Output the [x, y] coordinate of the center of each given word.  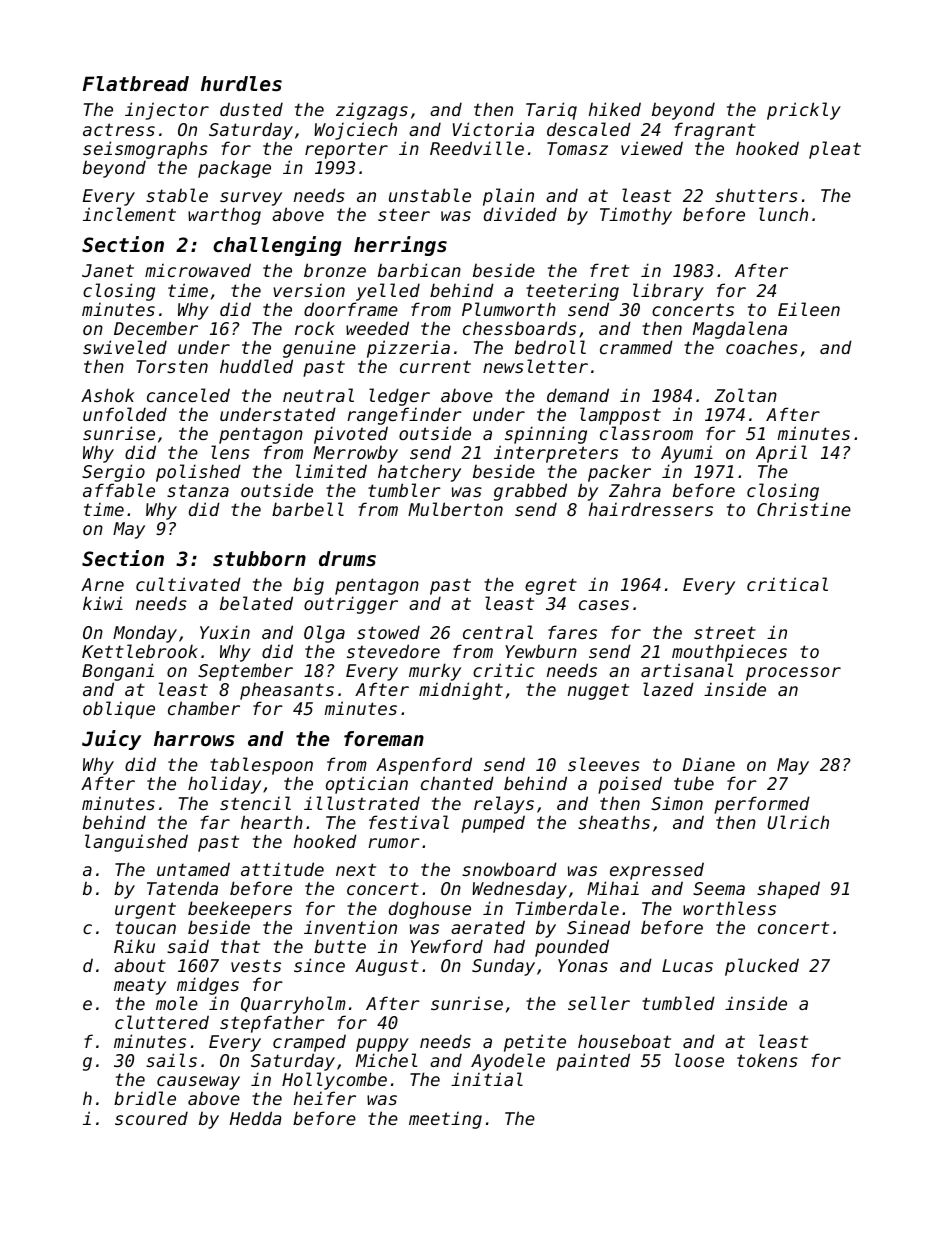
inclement [129, 214]
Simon [677, 803]
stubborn [259, 559]
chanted [457, 783]
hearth [272, 822]
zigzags [372, 111]
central [498, 632]
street [725, 632]
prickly [804, 111]
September [245, 672]
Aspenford [424, 767]
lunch [783, 214]
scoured [151, 1118]
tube [694, 783]
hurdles [241, 84]
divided [520, 214]
